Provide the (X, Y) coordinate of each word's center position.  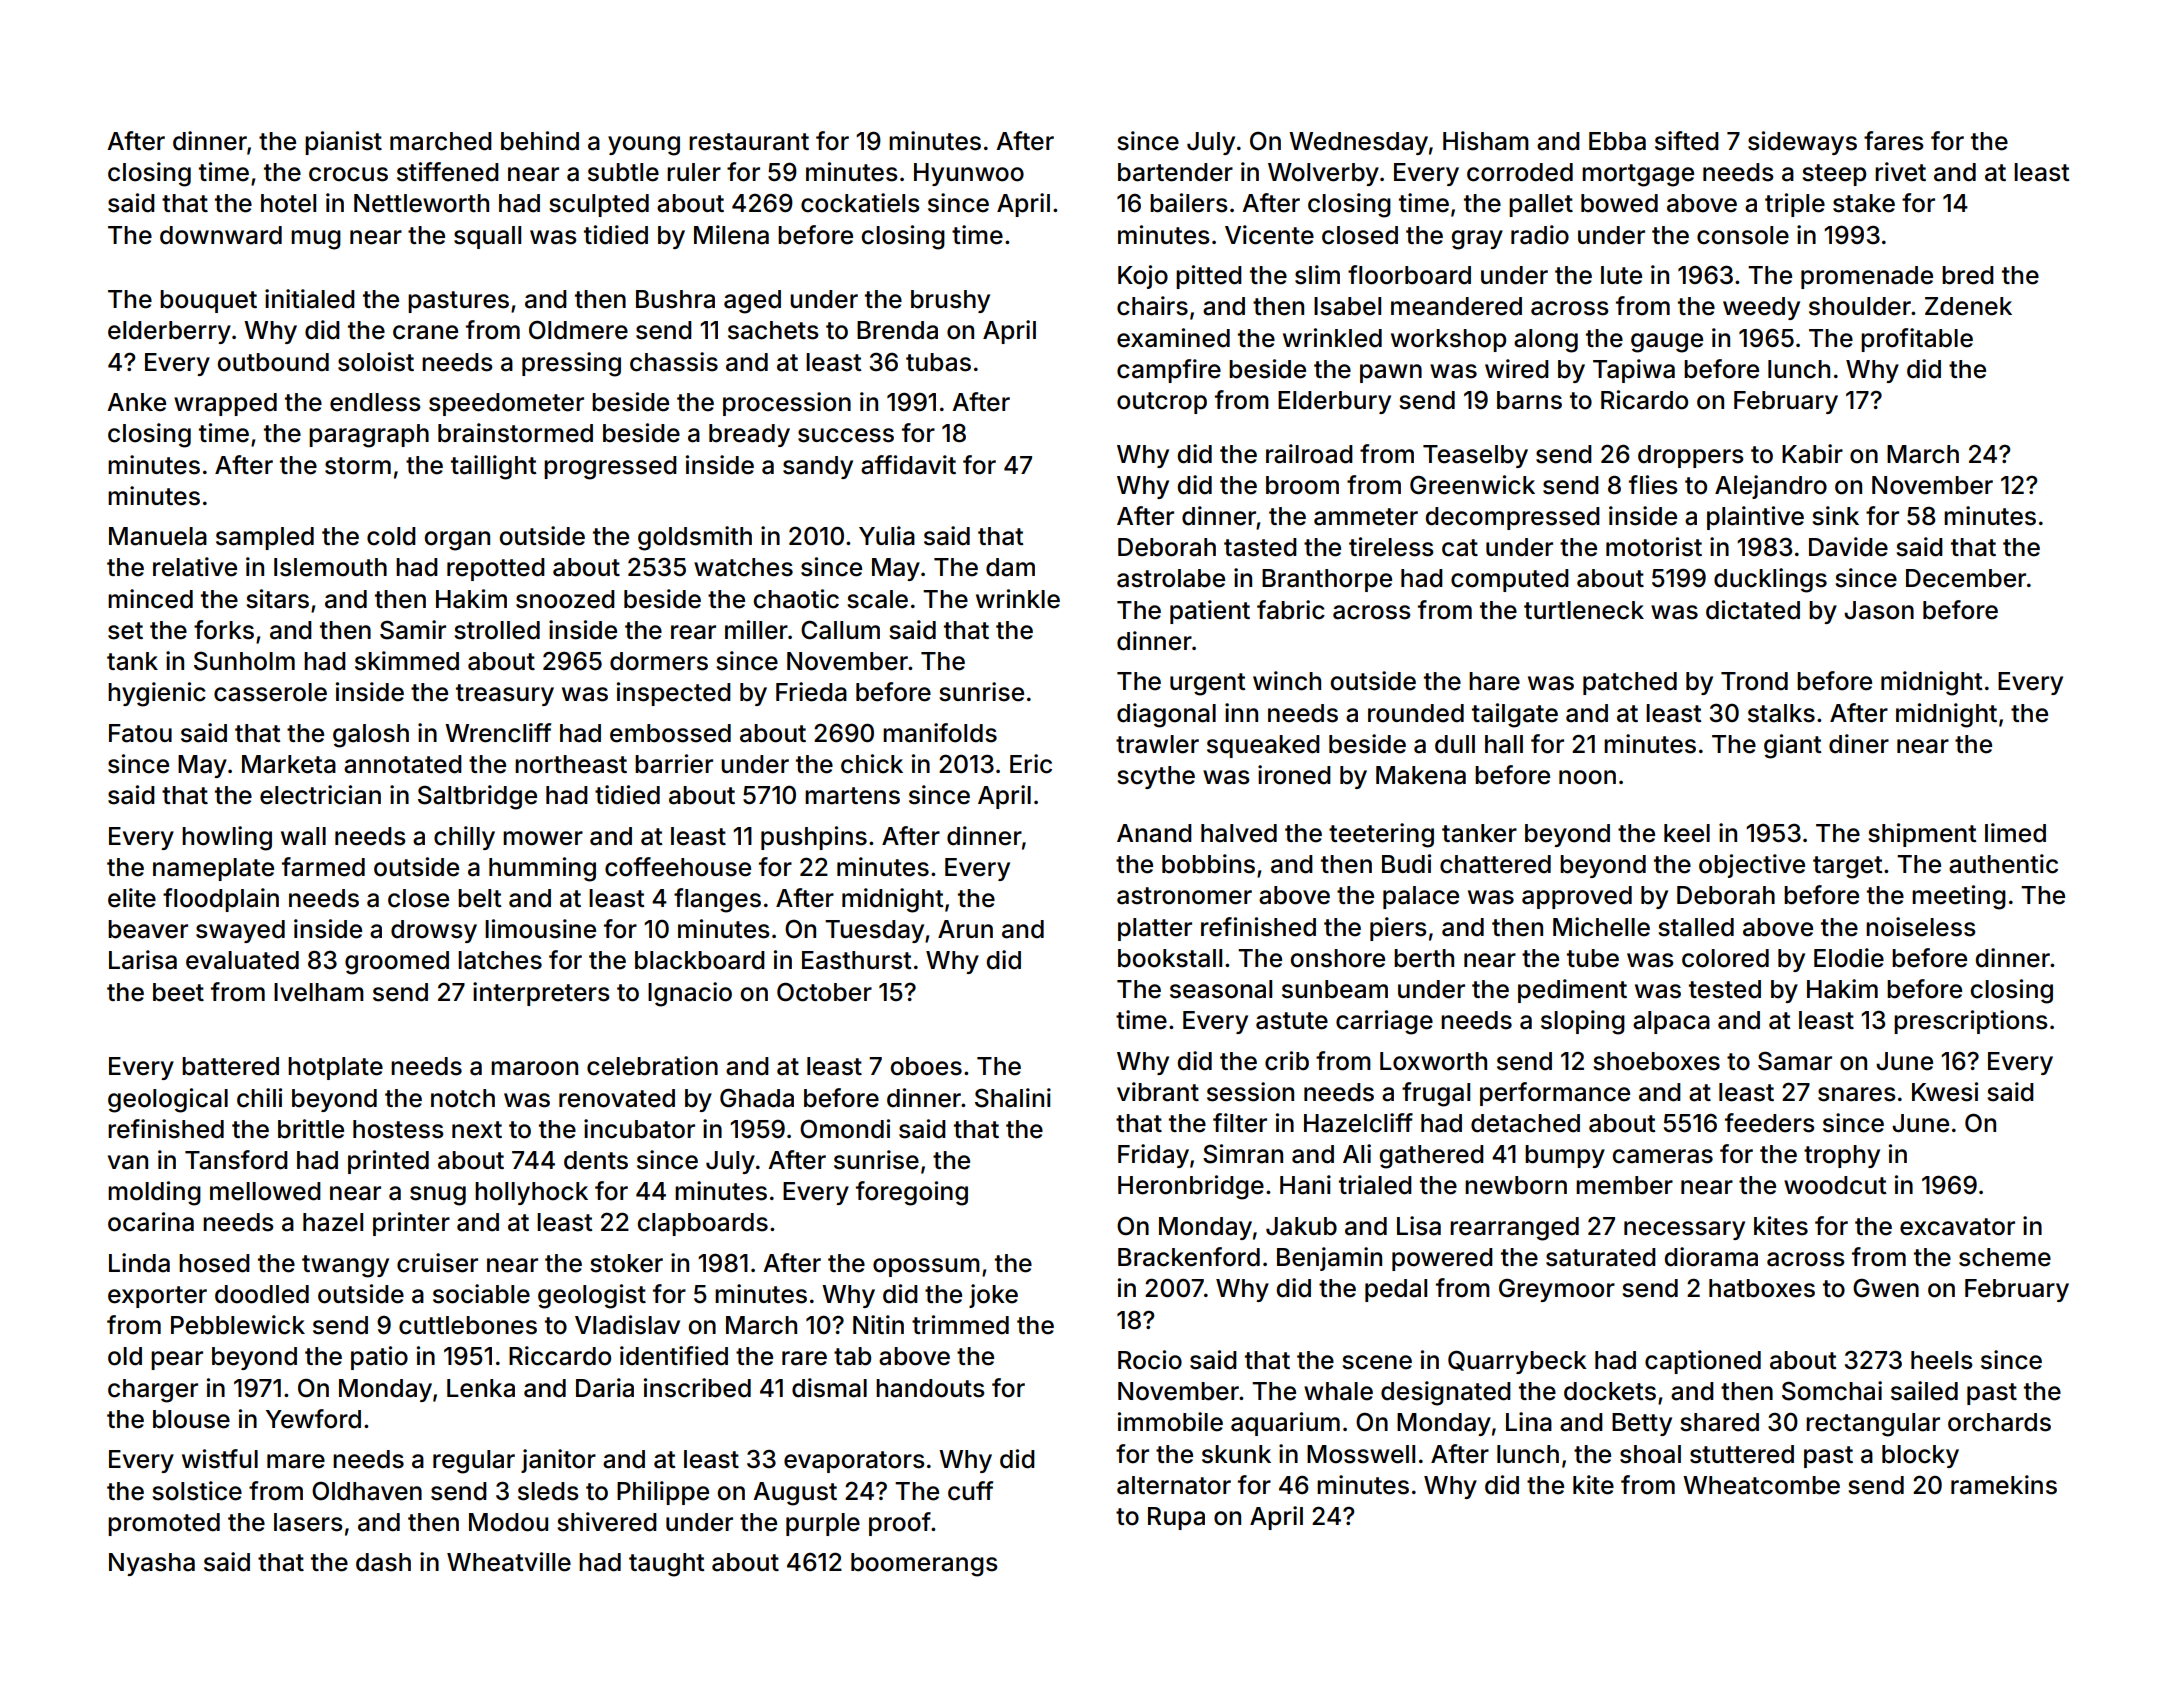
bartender (1175, 172)
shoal (1650, 1454)
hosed (214, 1263)
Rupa (1176, 1518)
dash (383, 1562)
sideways (1802, 143)
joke (993, 1296)
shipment (1922, 835)
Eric (1031, 764)
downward (221, 235)
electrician (320, 795)
